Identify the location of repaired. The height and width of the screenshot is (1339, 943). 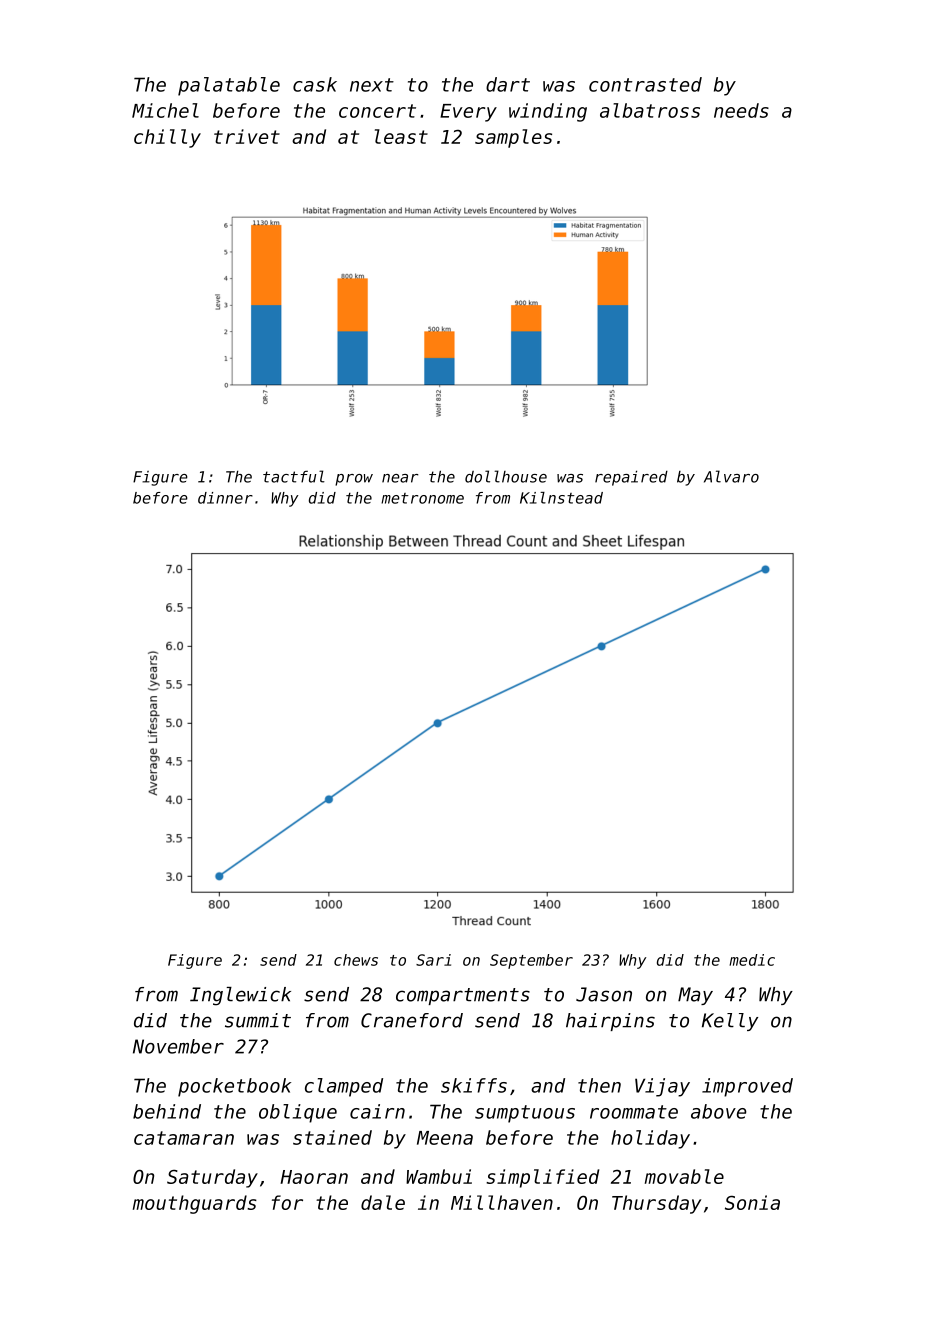
(631, 478).
